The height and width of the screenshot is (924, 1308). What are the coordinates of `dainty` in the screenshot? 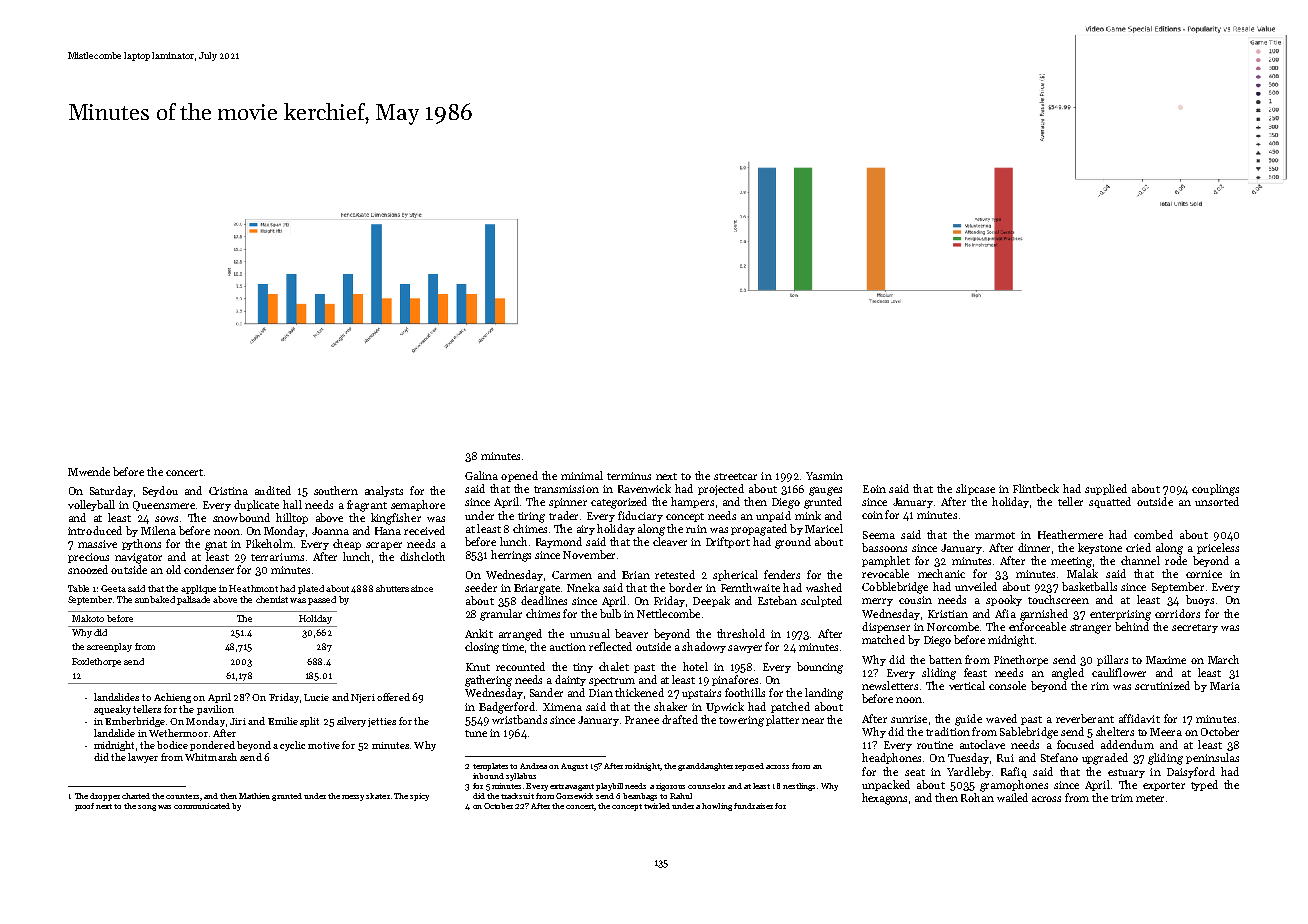 It's located at (570, 680).
